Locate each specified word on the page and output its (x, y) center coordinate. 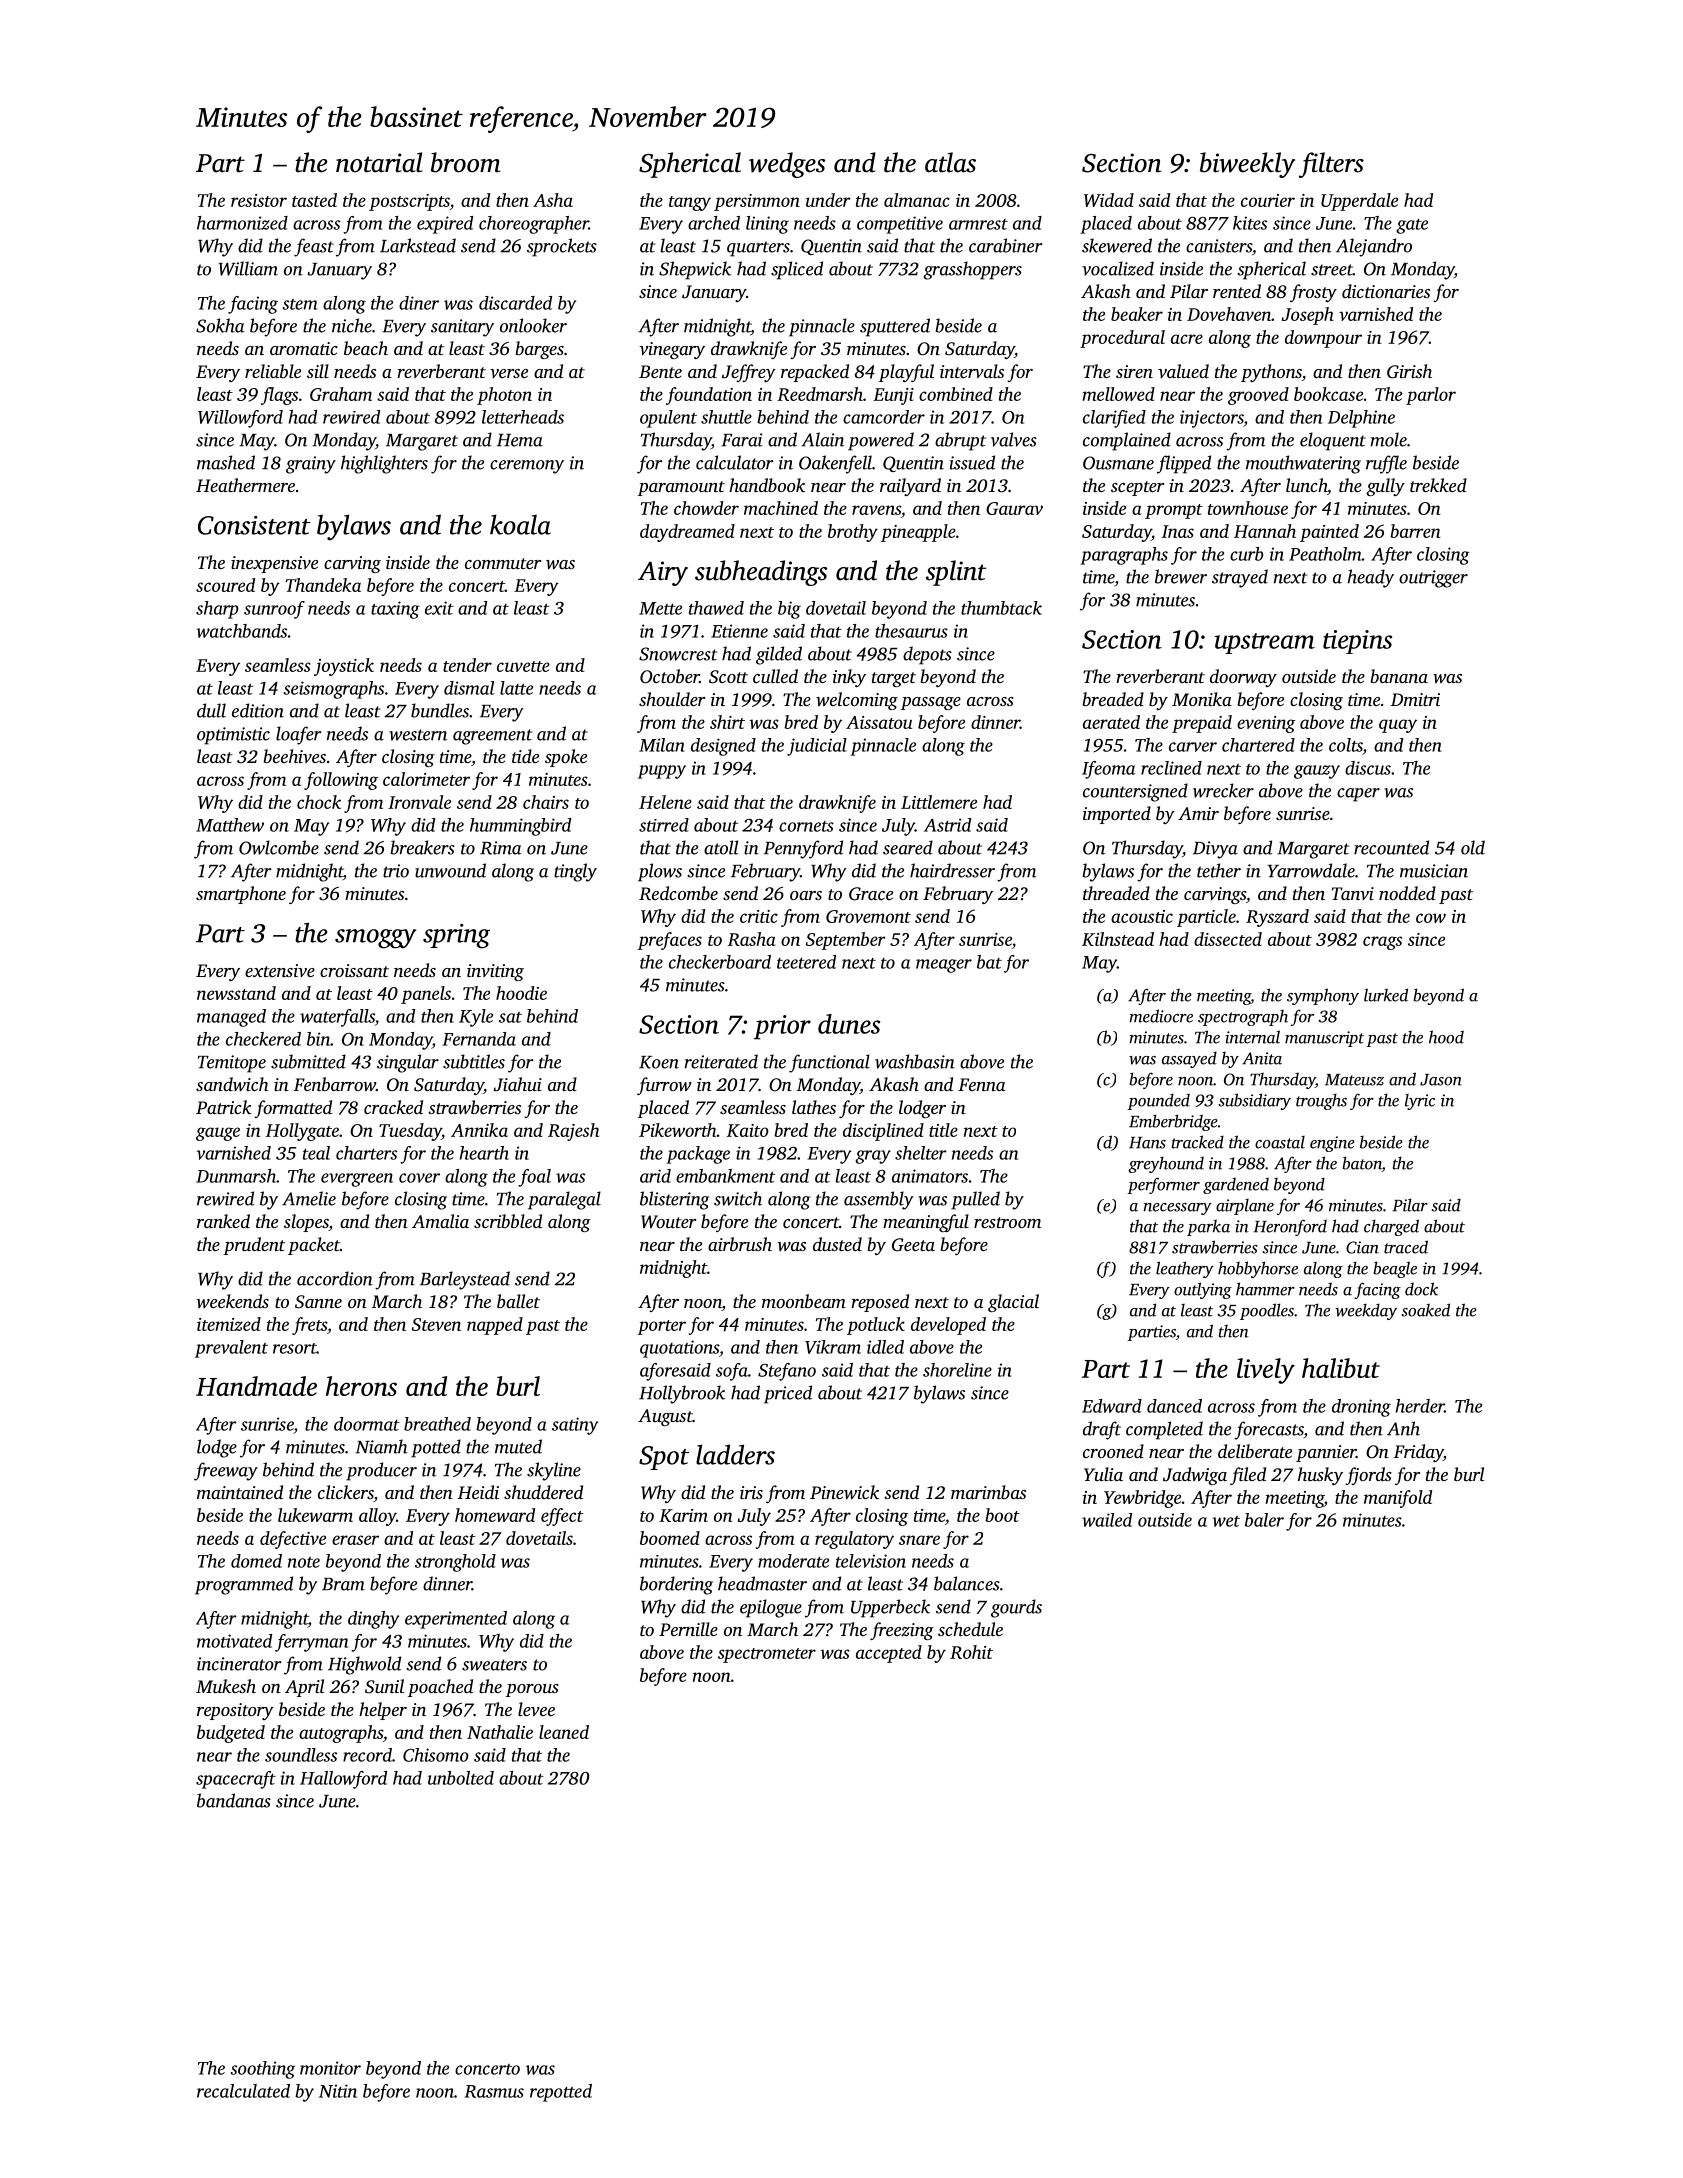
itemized (229, 1324)
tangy (690, 203)
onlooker (533, 325)
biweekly (1247, 165)
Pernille (688, 1629)
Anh (1403, 1428)
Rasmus (494, 2091)
